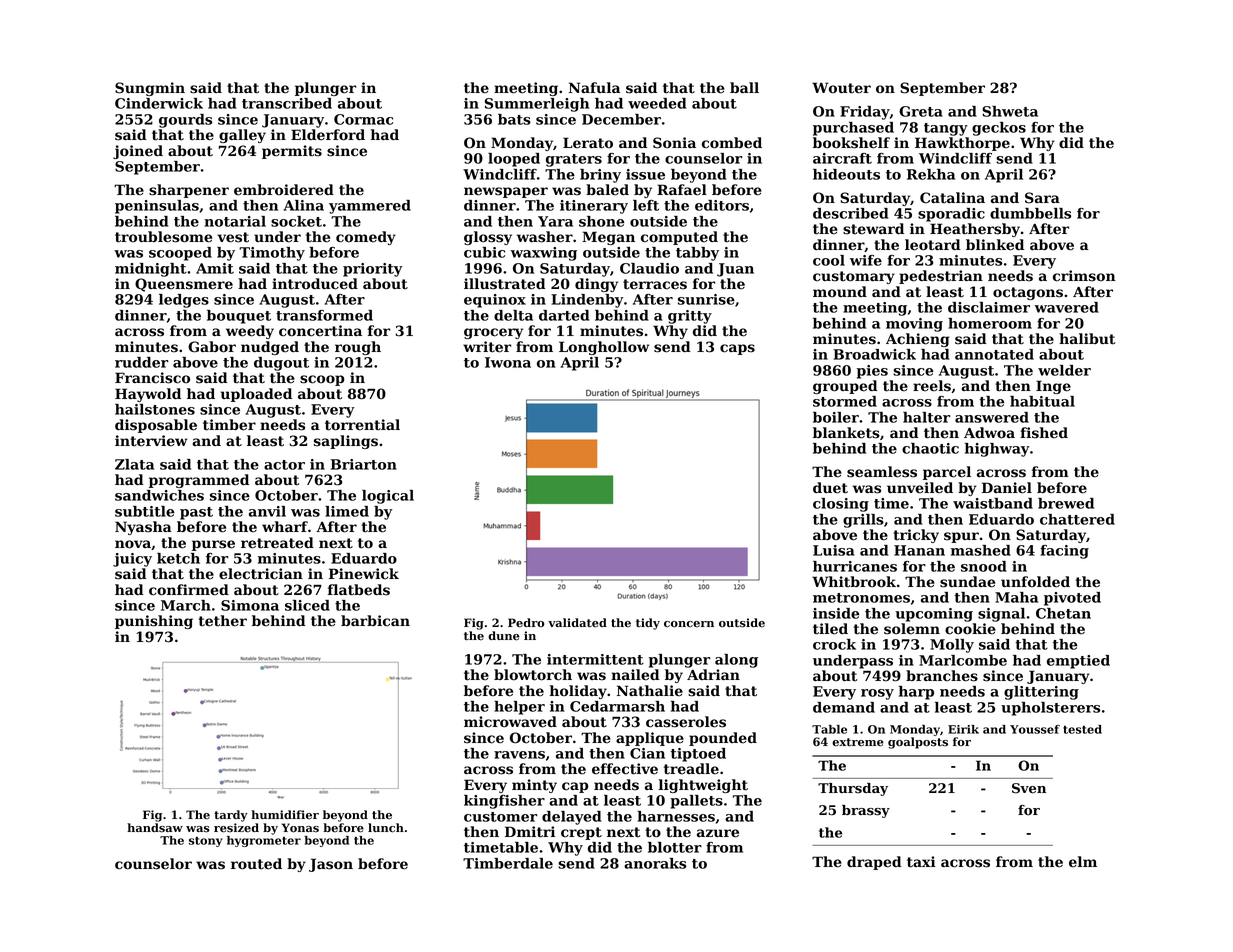 This screenshot has height=952, width=1233. Describe the element at coordinates (703, 786) in the screenshot. I see `lightweight` at that location.
